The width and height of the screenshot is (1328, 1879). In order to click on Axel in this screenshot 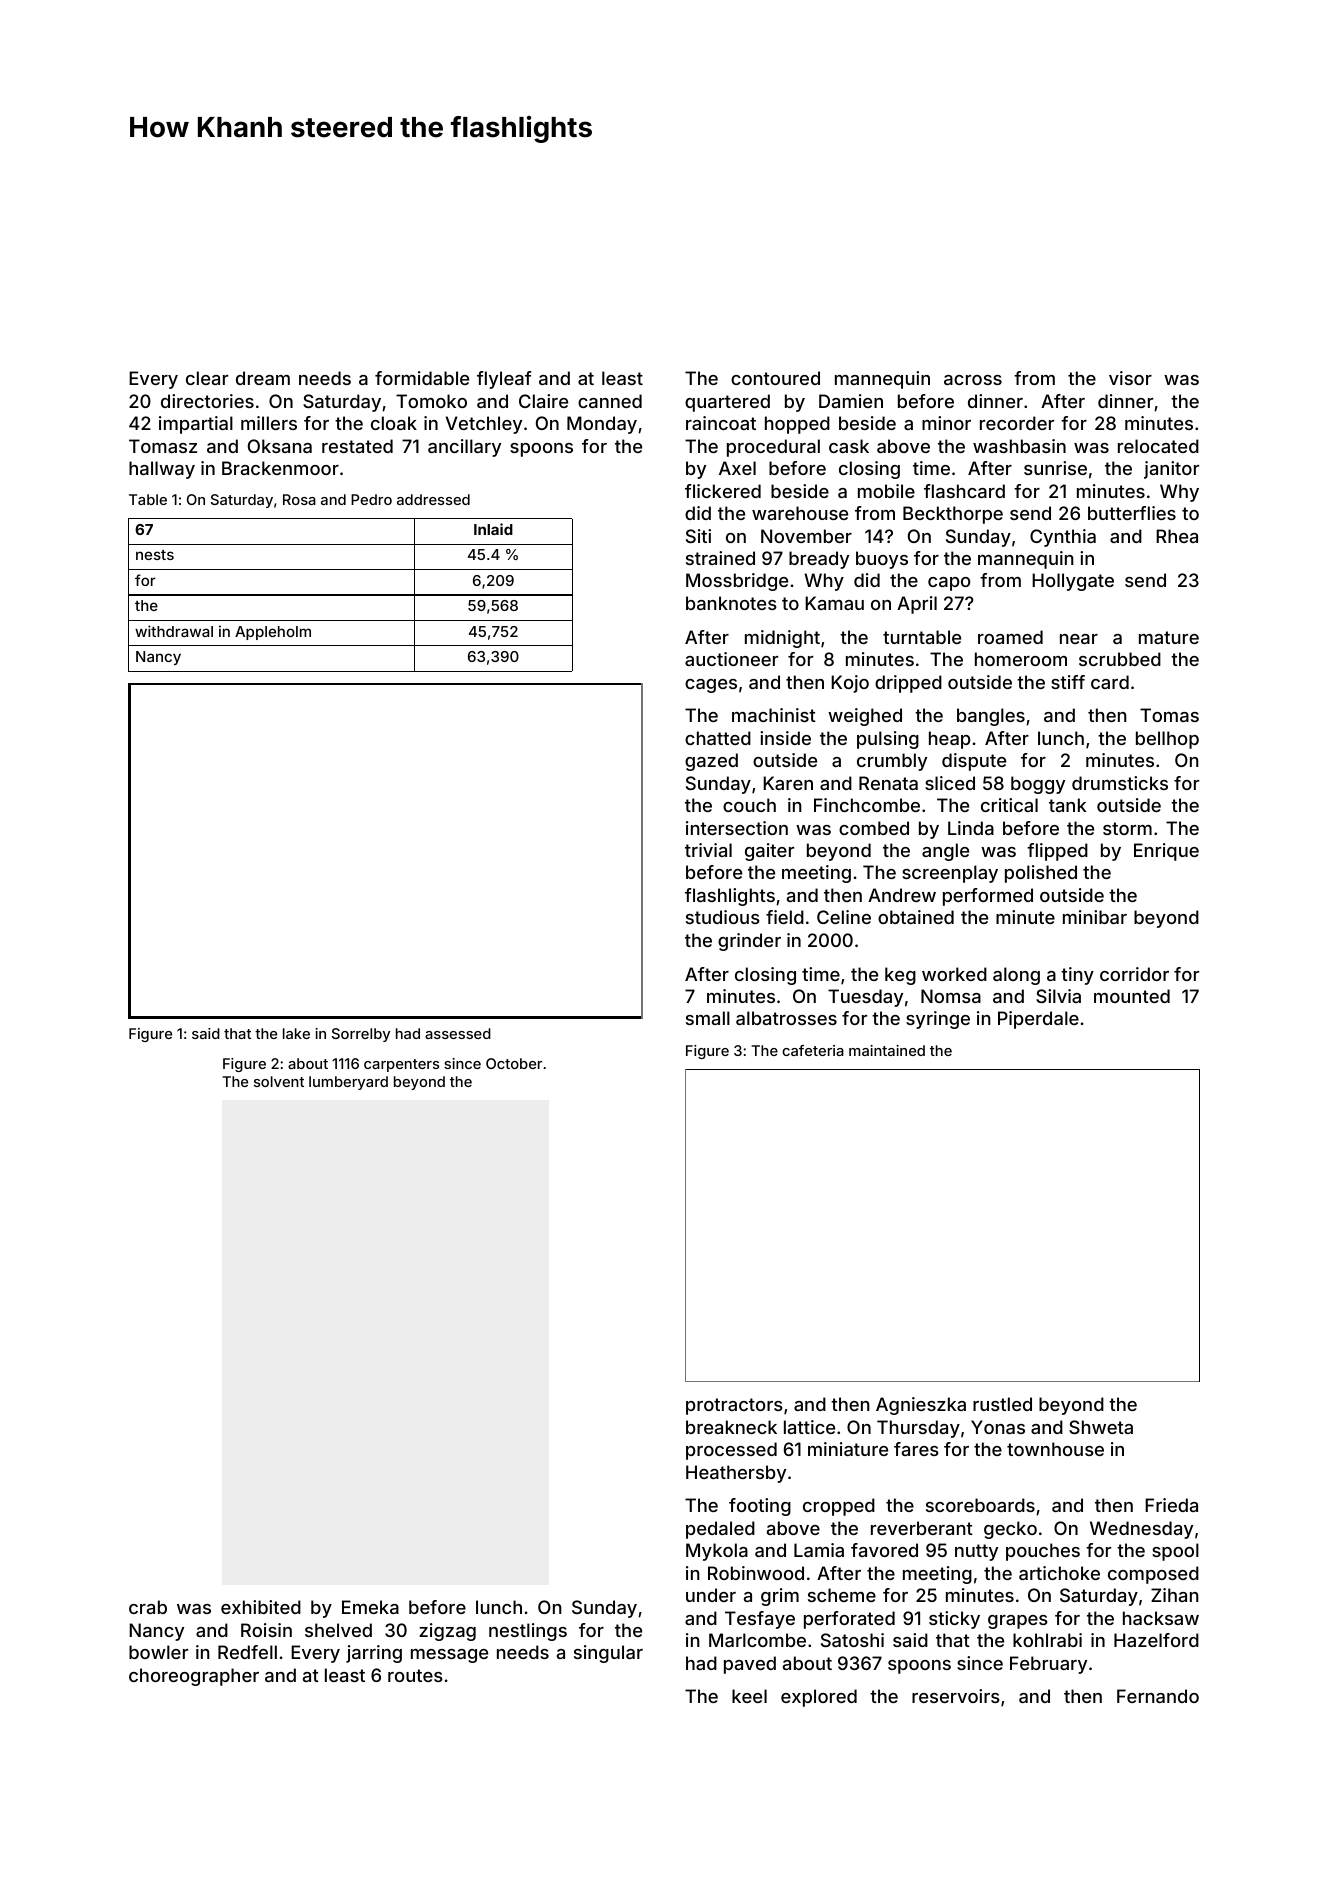, I will do `click(737, 468)`.
